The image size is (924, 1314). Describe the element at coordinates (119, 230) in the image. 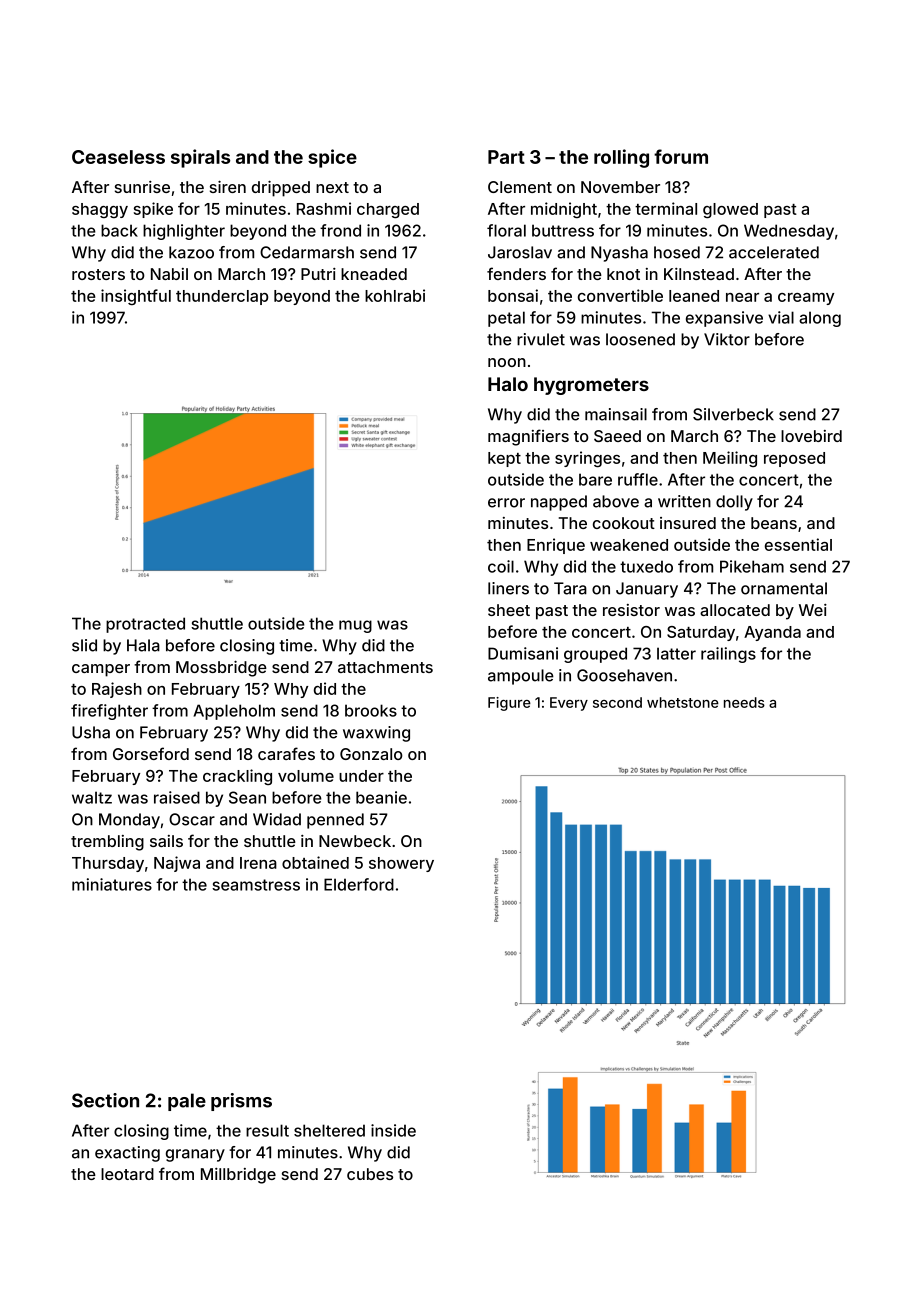

I see `back` at that location.
